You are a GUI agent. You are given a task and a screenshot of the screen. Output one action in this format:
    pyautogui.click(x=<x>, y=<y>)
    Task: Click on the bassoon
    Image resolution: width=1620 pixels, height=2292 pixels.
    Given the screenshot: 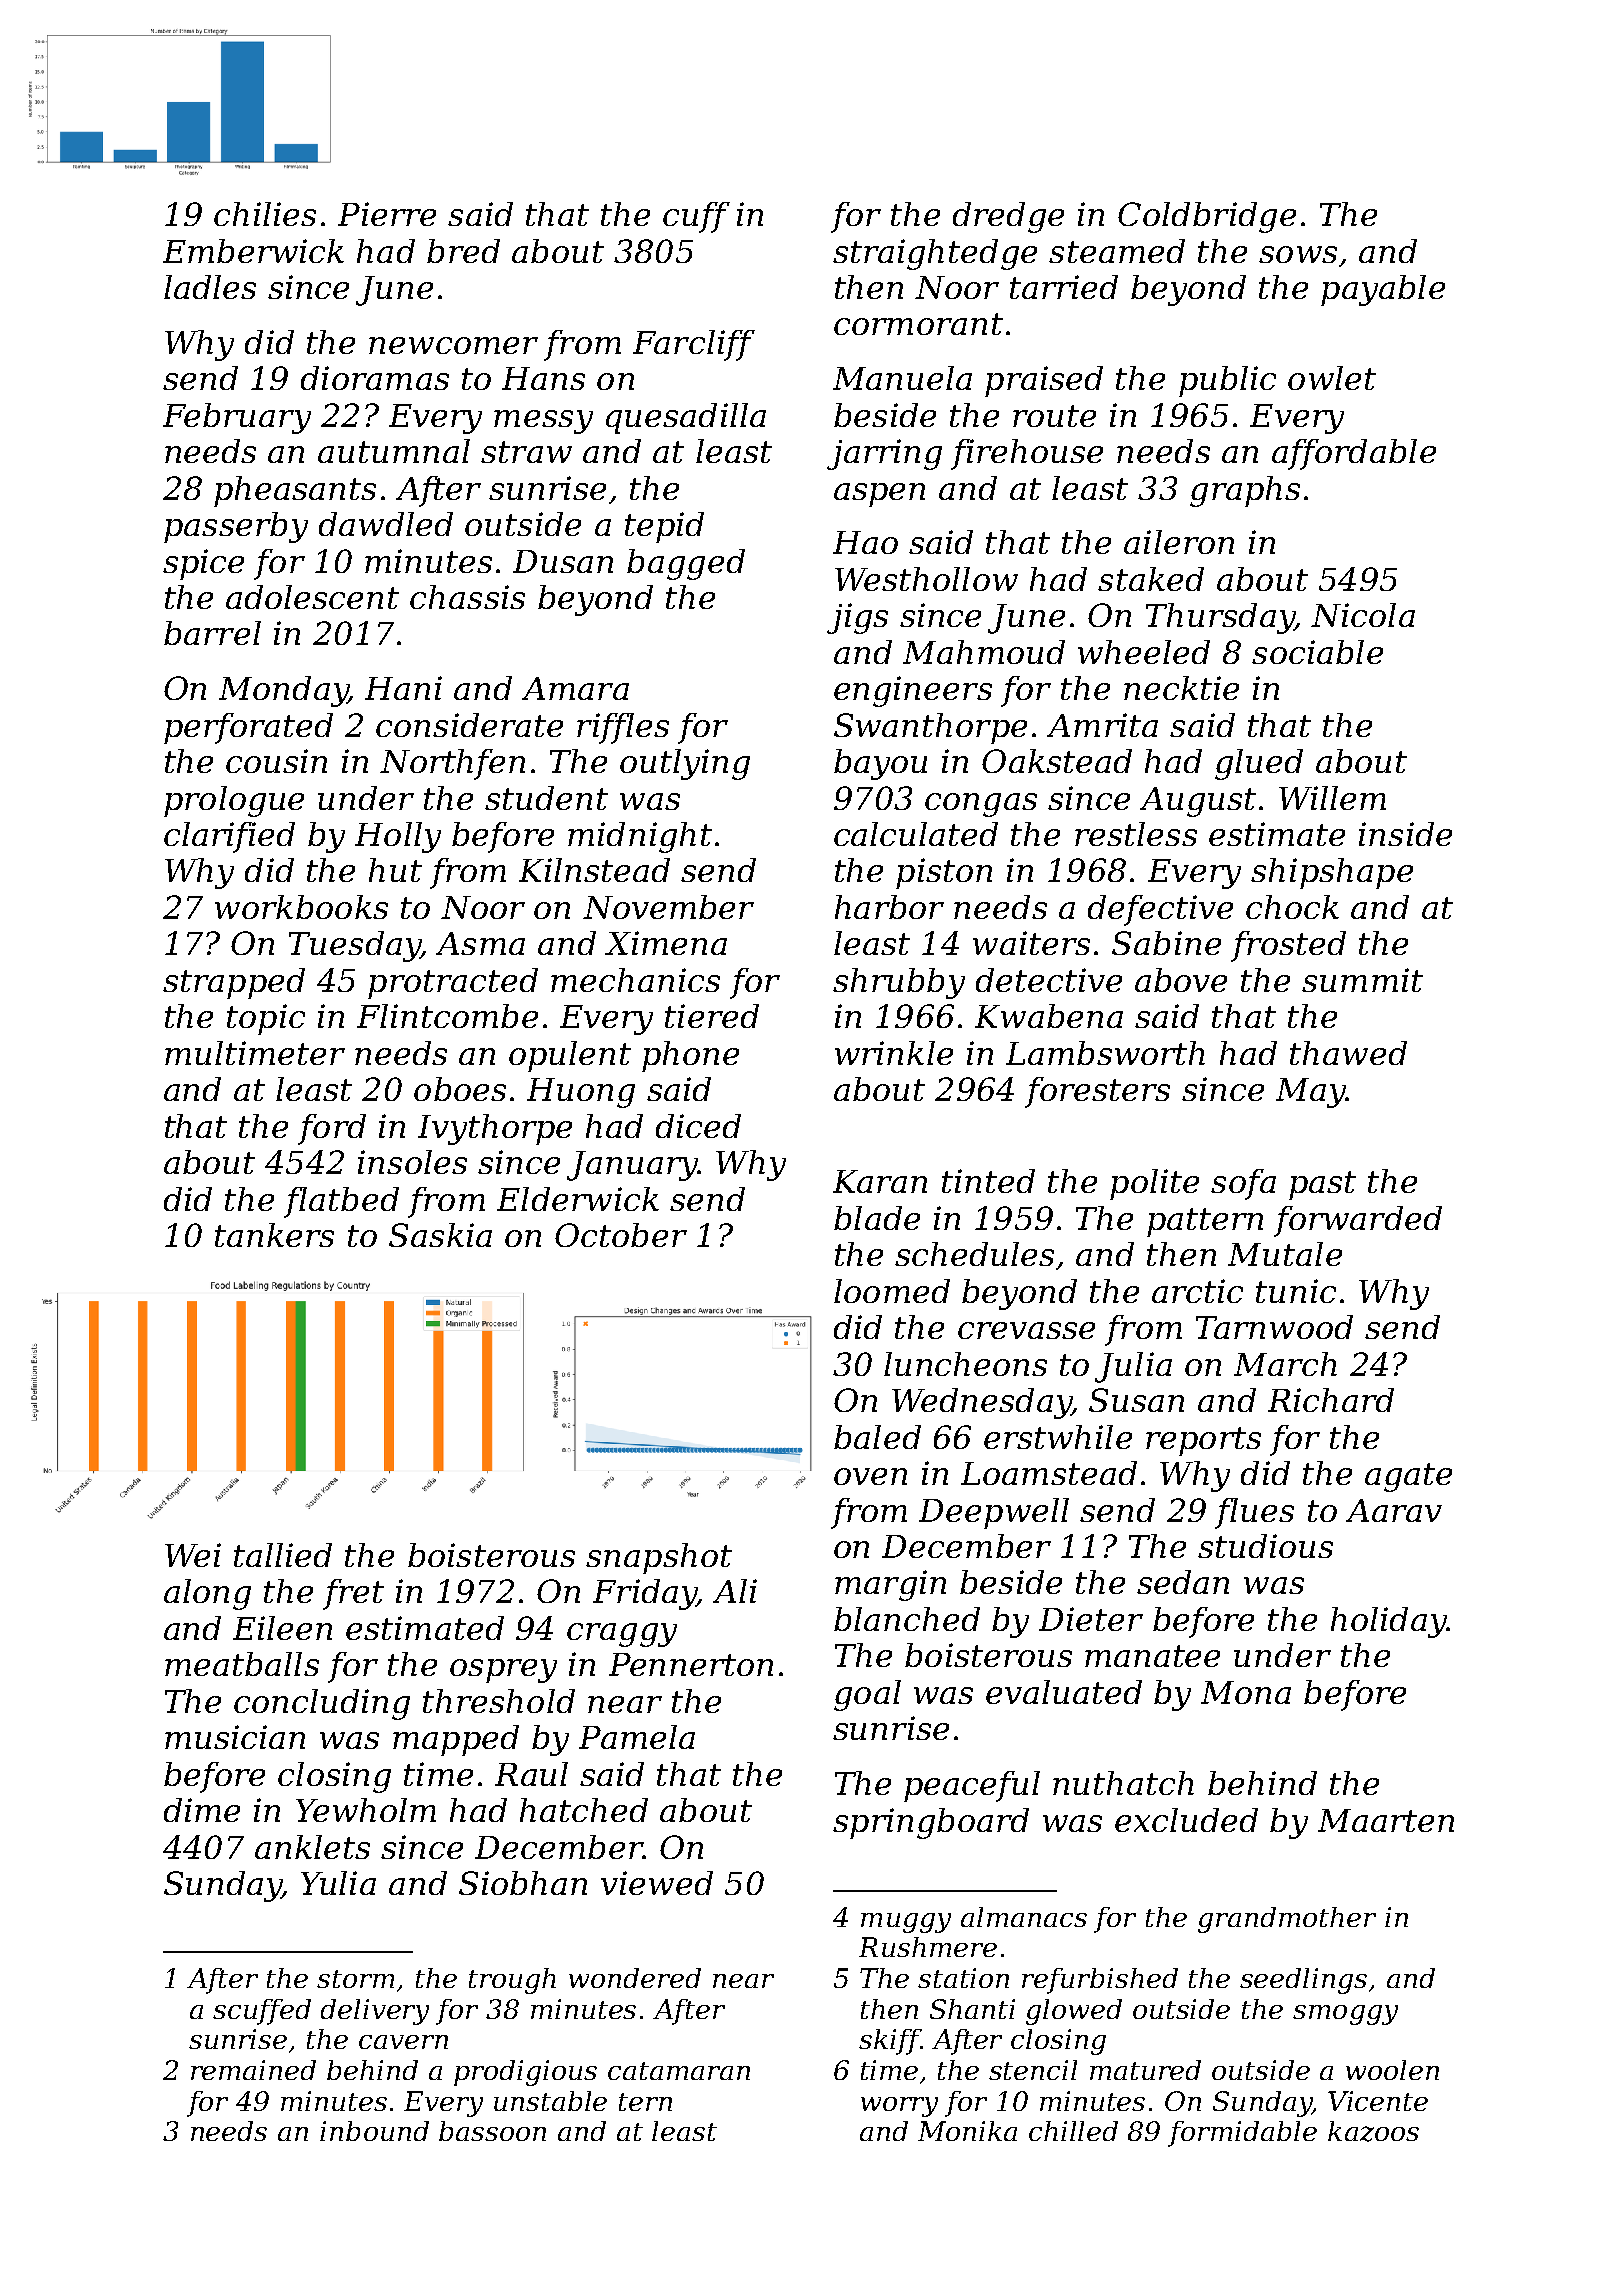 What is the action you would take?
    pyautogui.click(x=492, y=2131)
